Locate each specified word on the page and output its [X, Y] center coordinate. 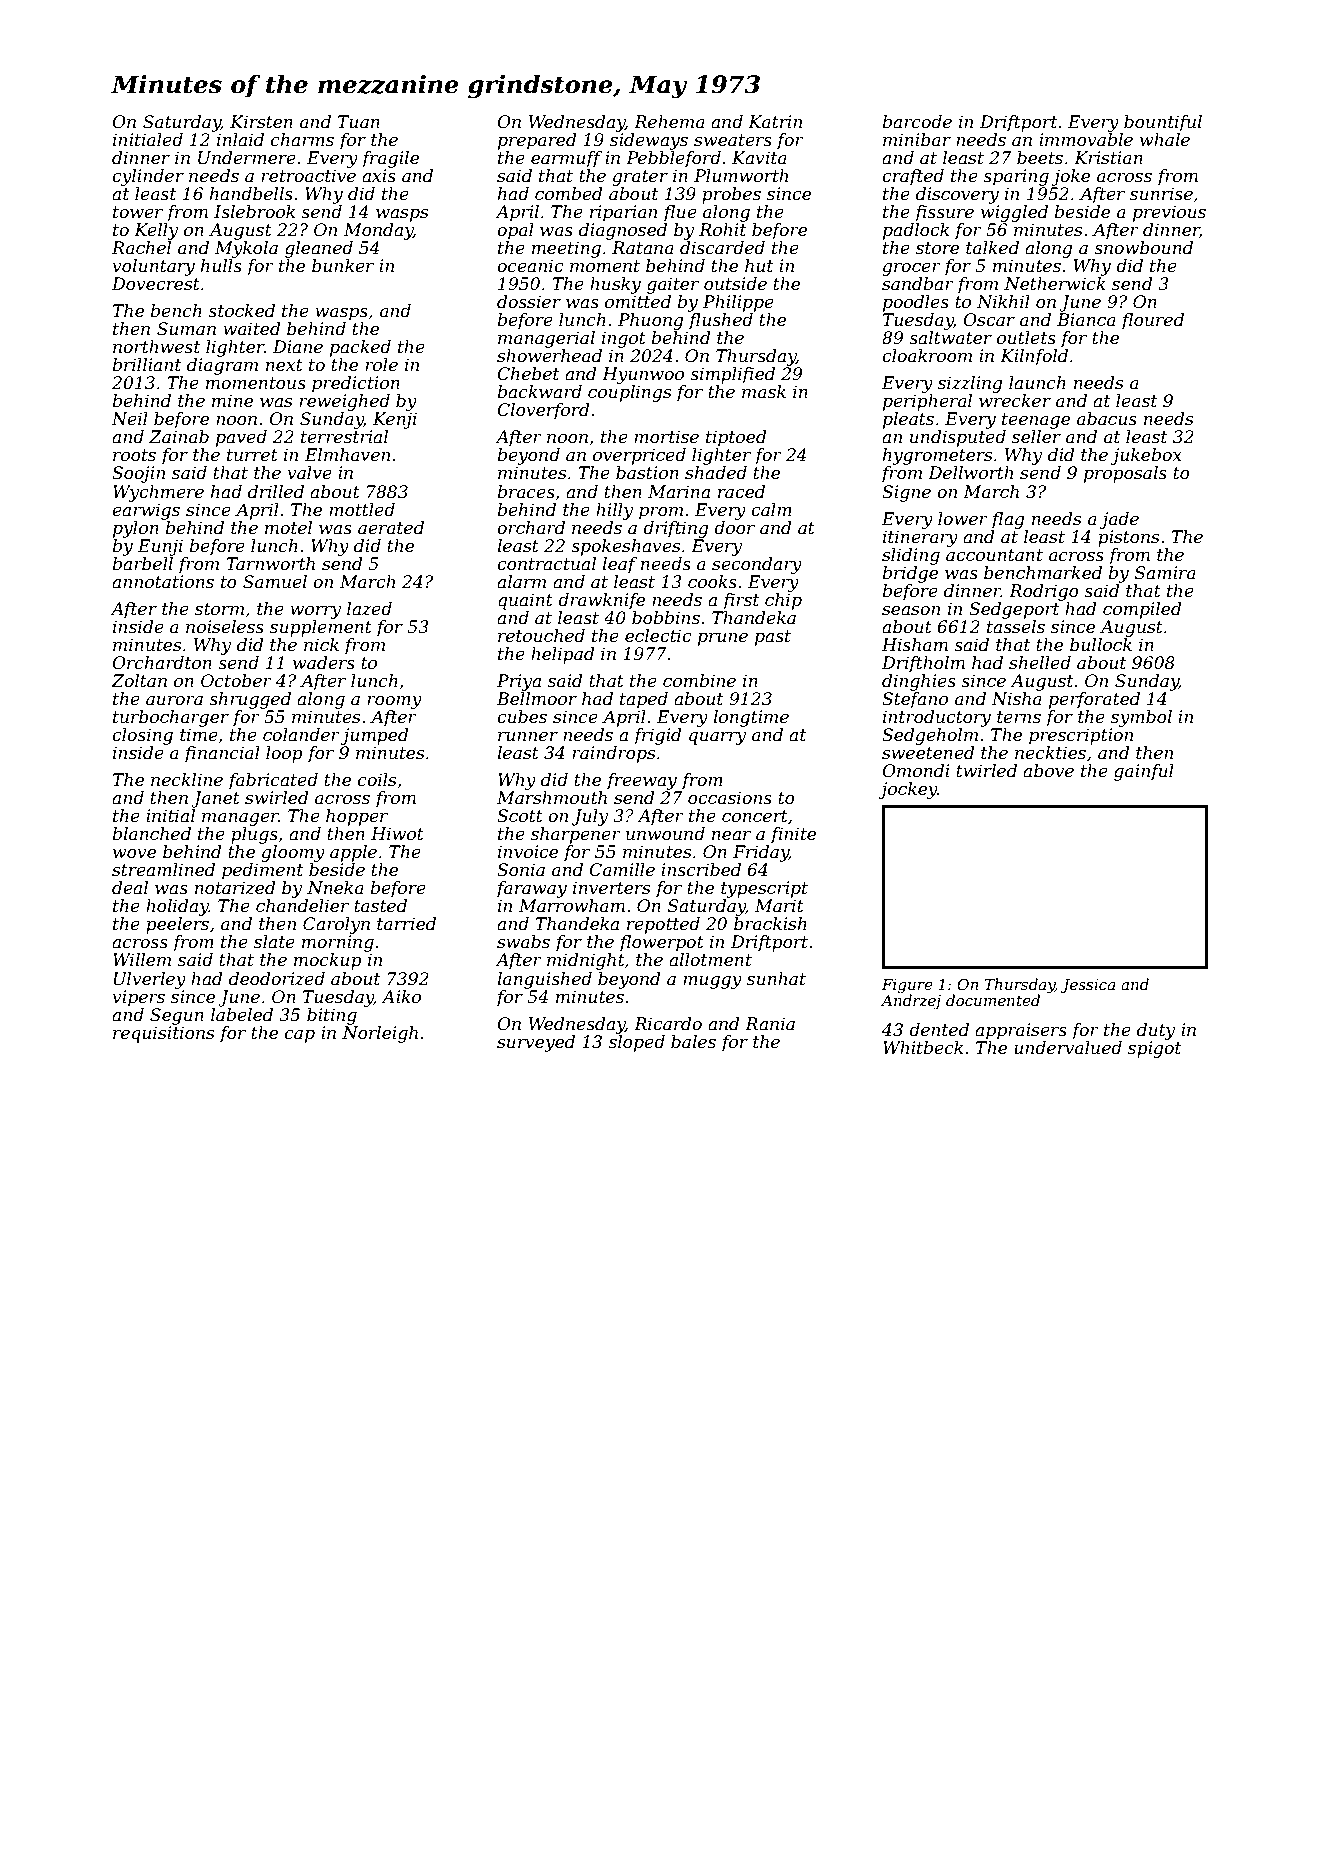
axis [379, 175]
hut [759, 266]
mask [764, 391]
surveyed [536, 1043]
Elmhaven [347, 455]
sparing [1016, 177]
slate [274, 942]
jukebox [1146, 456]
